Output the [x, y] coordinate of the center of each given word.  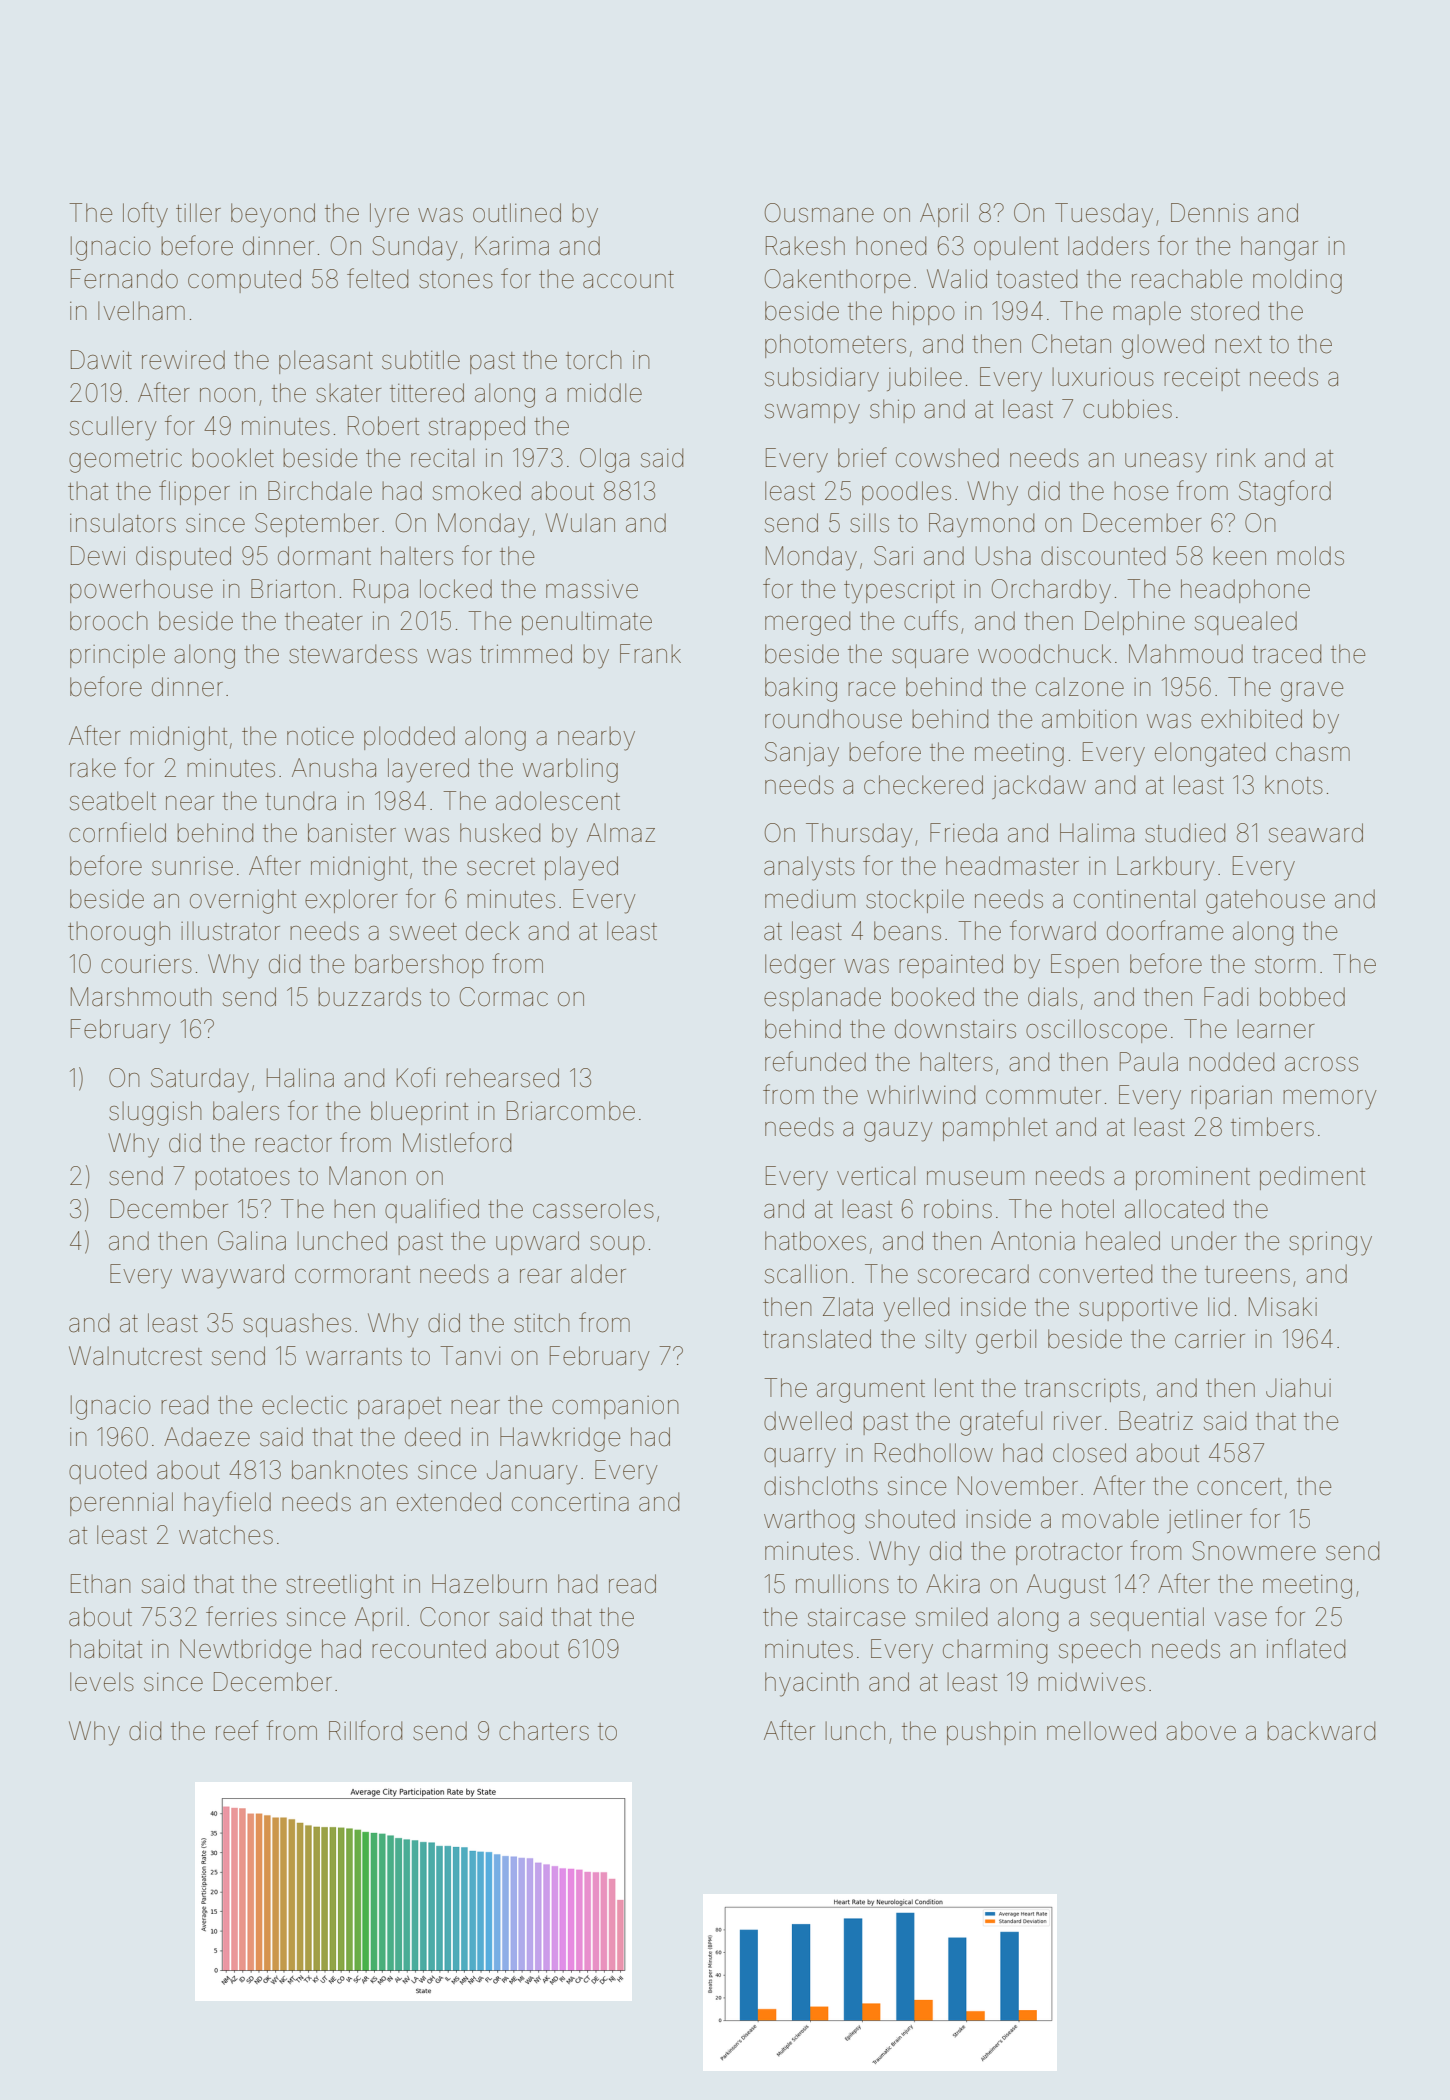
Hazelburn [489, 1584]
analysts [809, 868]
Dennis [1209, 213]
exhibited [1251, 719]
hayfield [227, 1504]
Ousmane [819, 213]
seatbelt [113, 801]
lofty [145, 215]
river [1078, 1421]
